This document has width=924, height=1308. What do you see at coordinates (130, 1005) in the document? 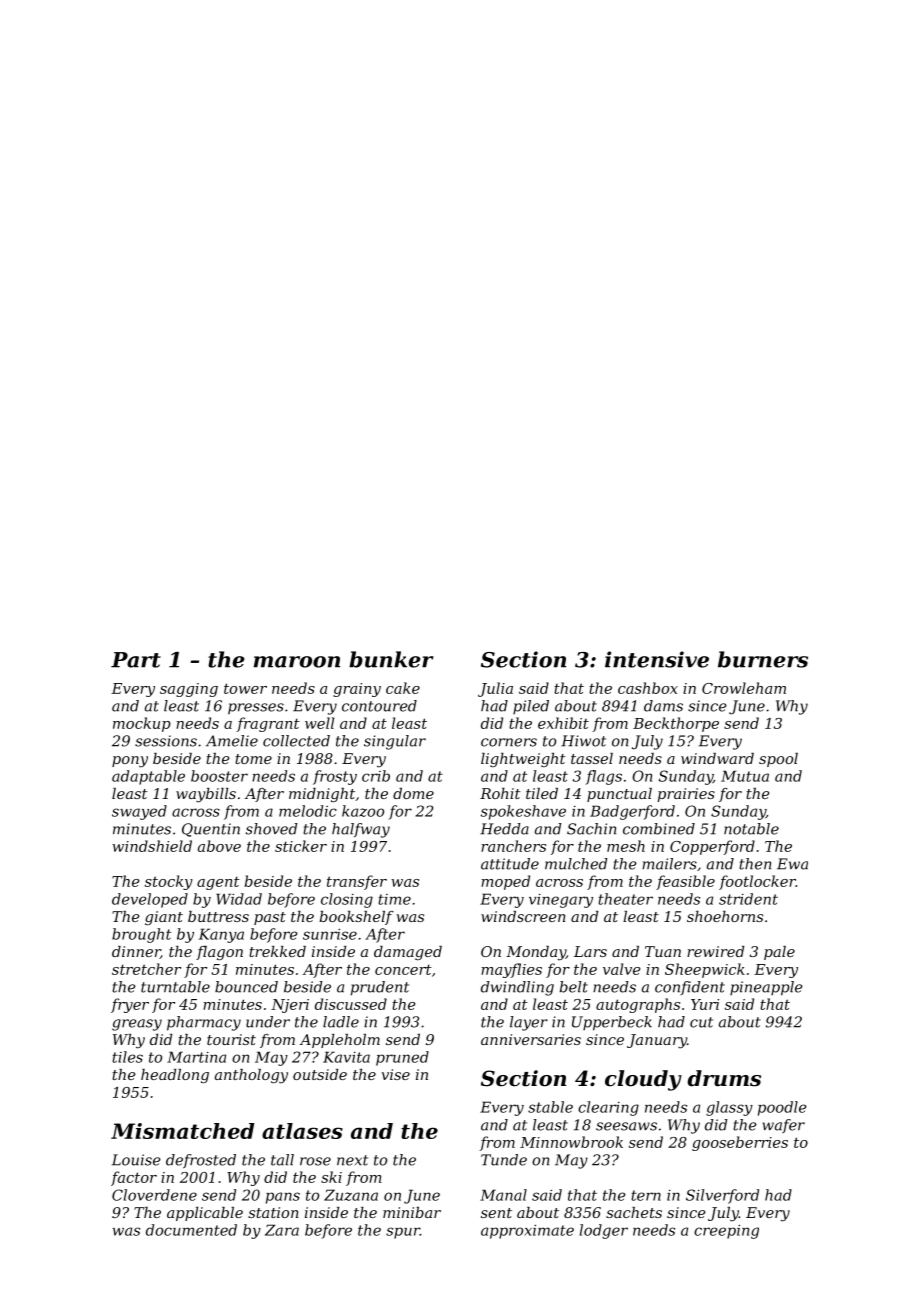
I see `fryer` at bounding box center [130, 1005].
